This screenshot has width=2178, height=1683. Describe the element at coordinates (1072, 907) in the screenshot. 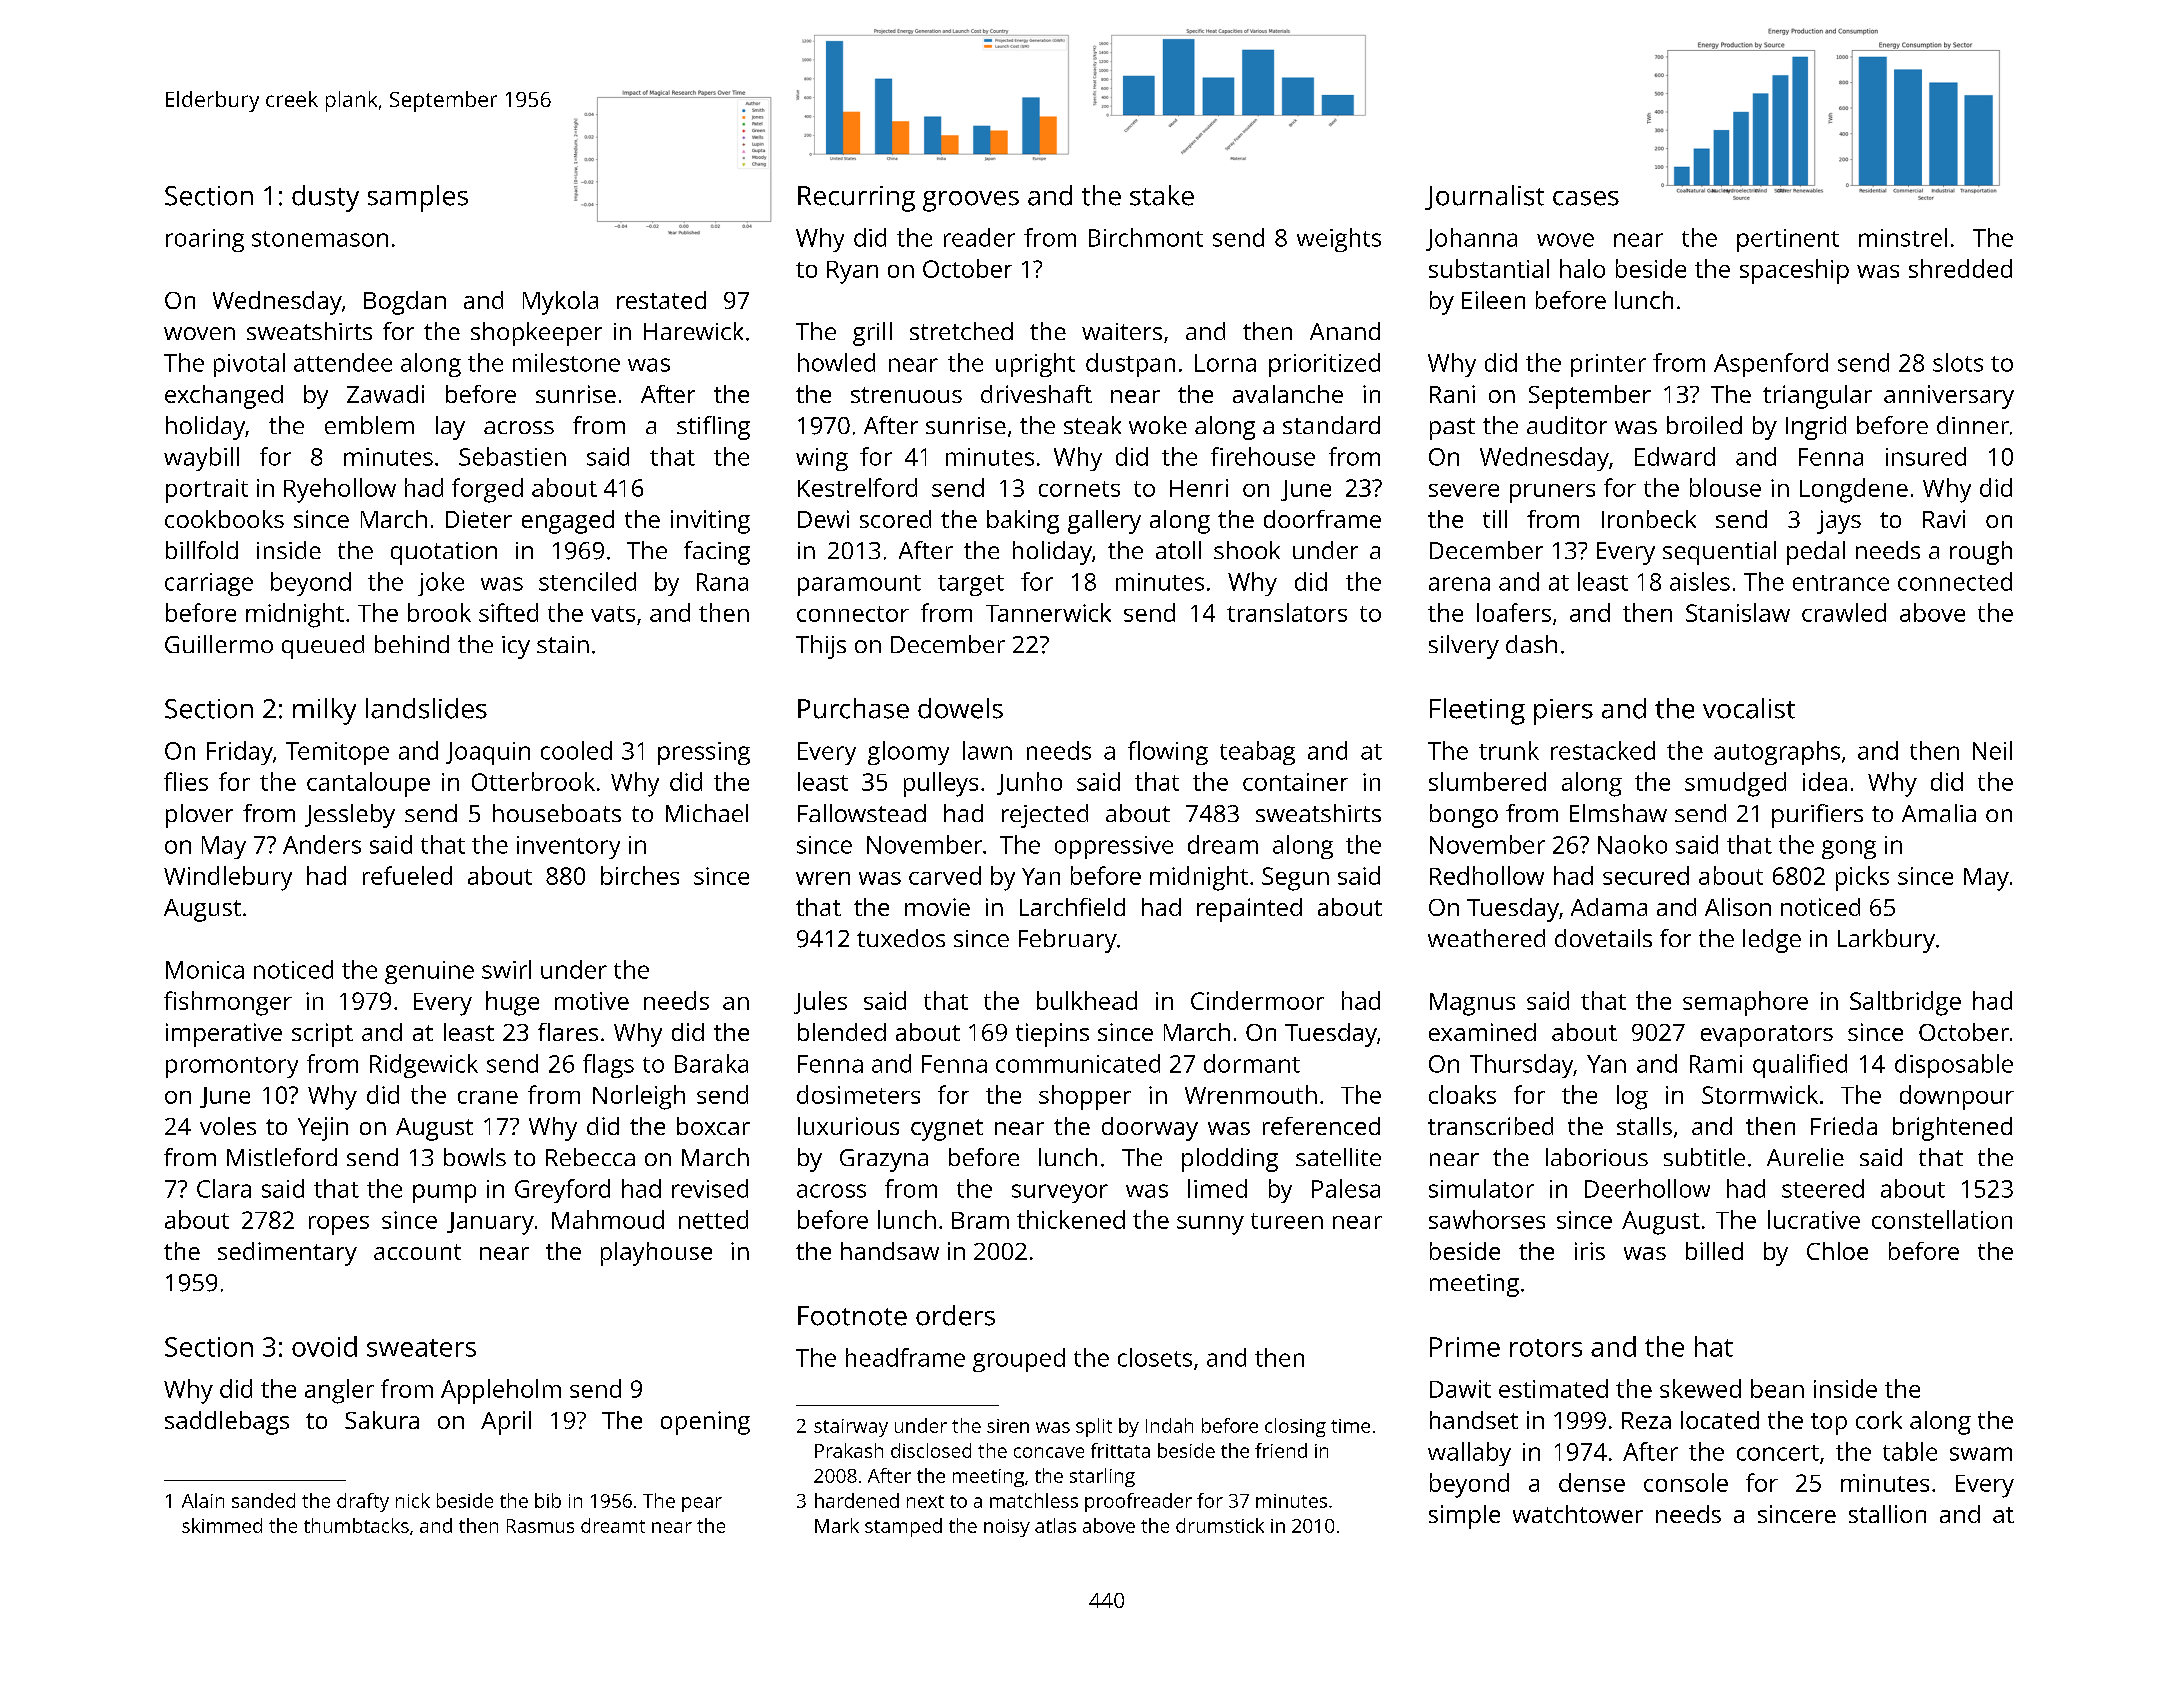

I see `Larchfield` at that location.
